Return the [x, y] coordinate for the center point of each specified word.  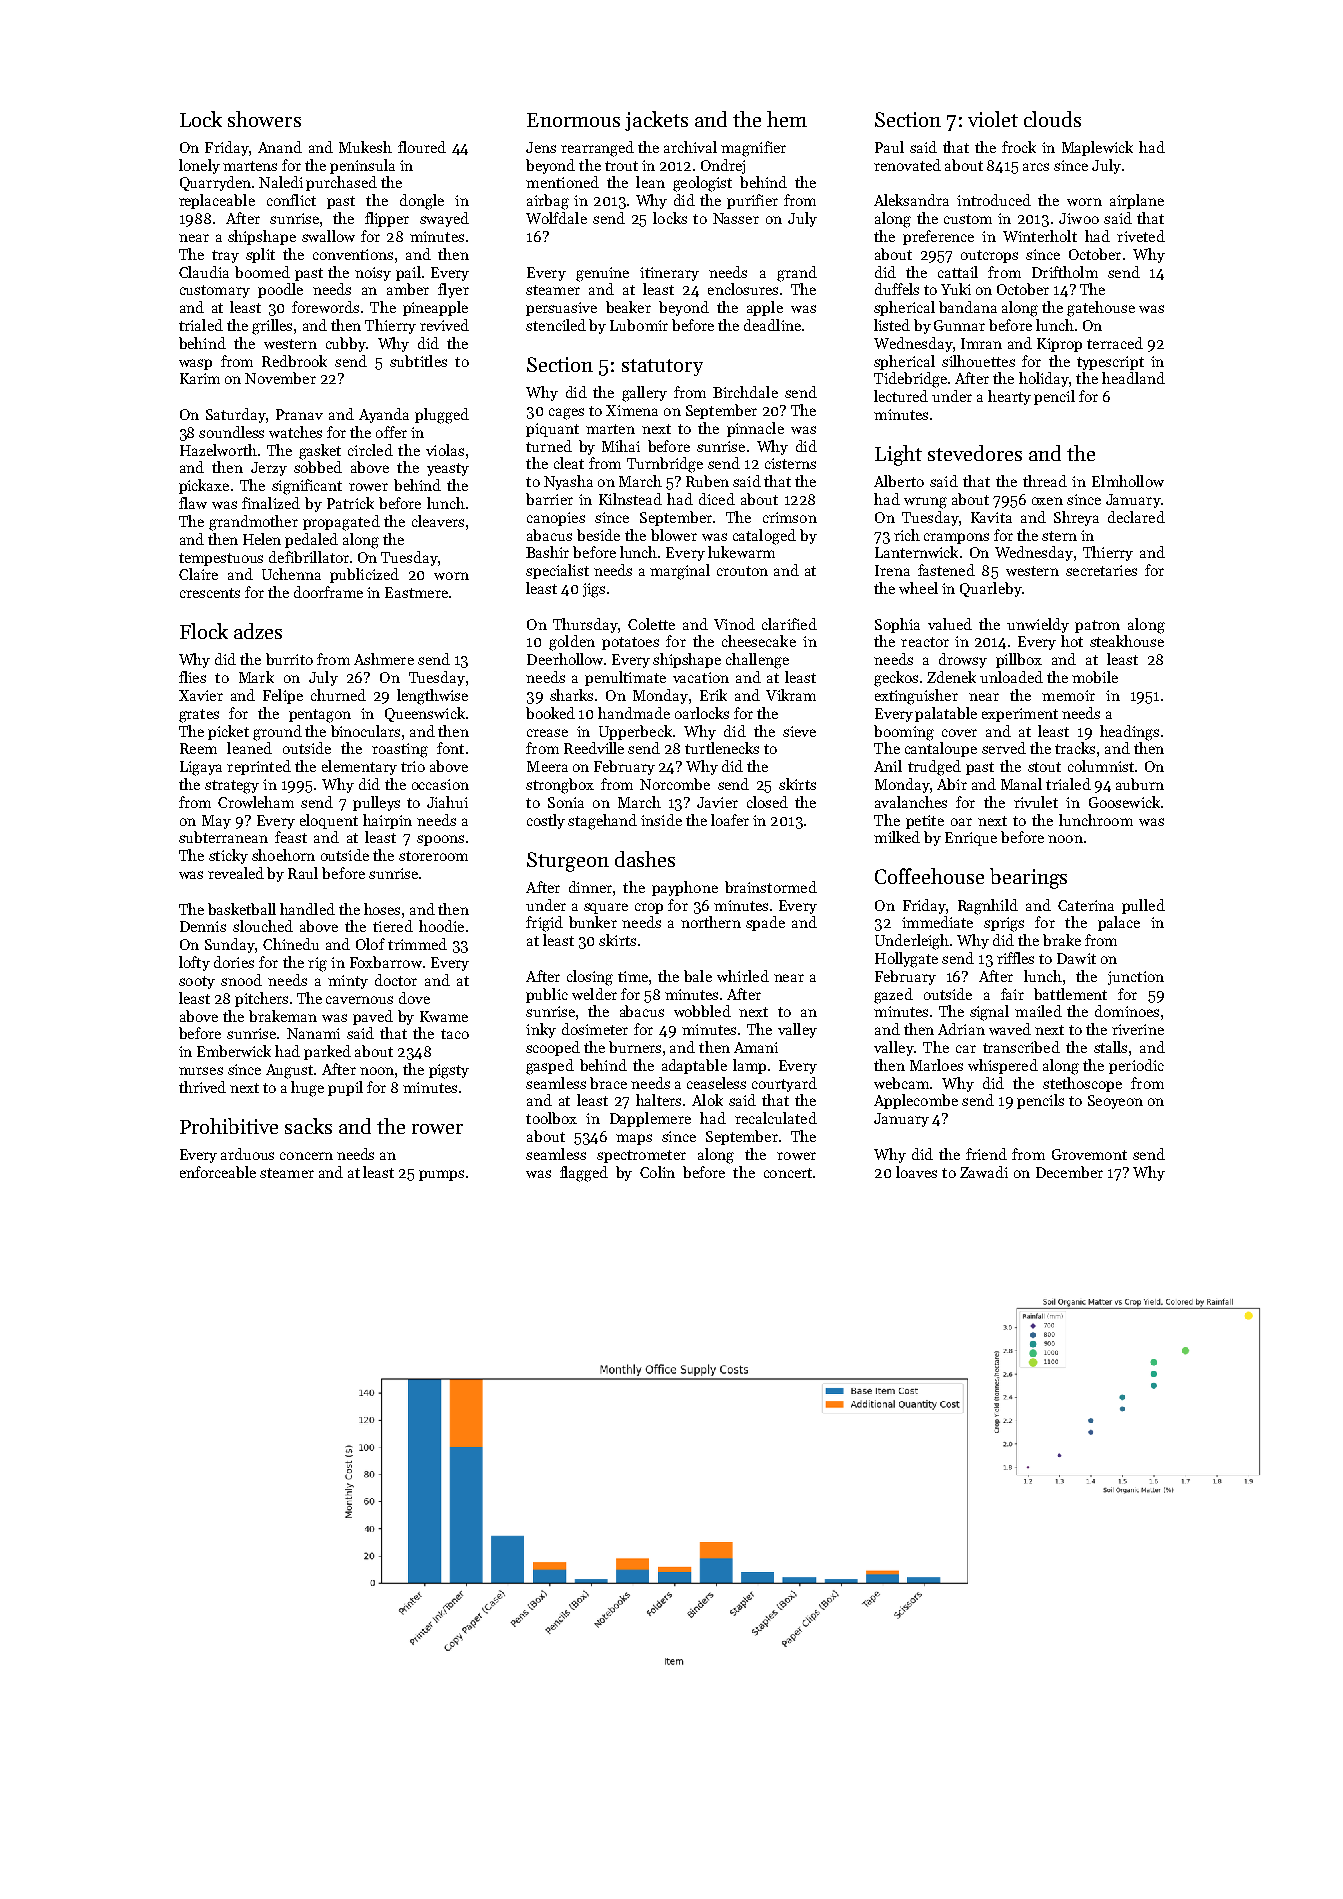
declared [1136, 517]
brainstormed [771, 887]
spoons [440, 840]
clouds [1052, 119]
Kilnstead [630, 499]
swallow [328, 236]
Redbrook [294, 361]
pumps [441, 1175]
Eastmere [416, 592]
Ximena [632, 410]
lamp [749, 1066]
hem [787, 119]
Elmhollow [1128, 481]
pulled [1143, 906]
